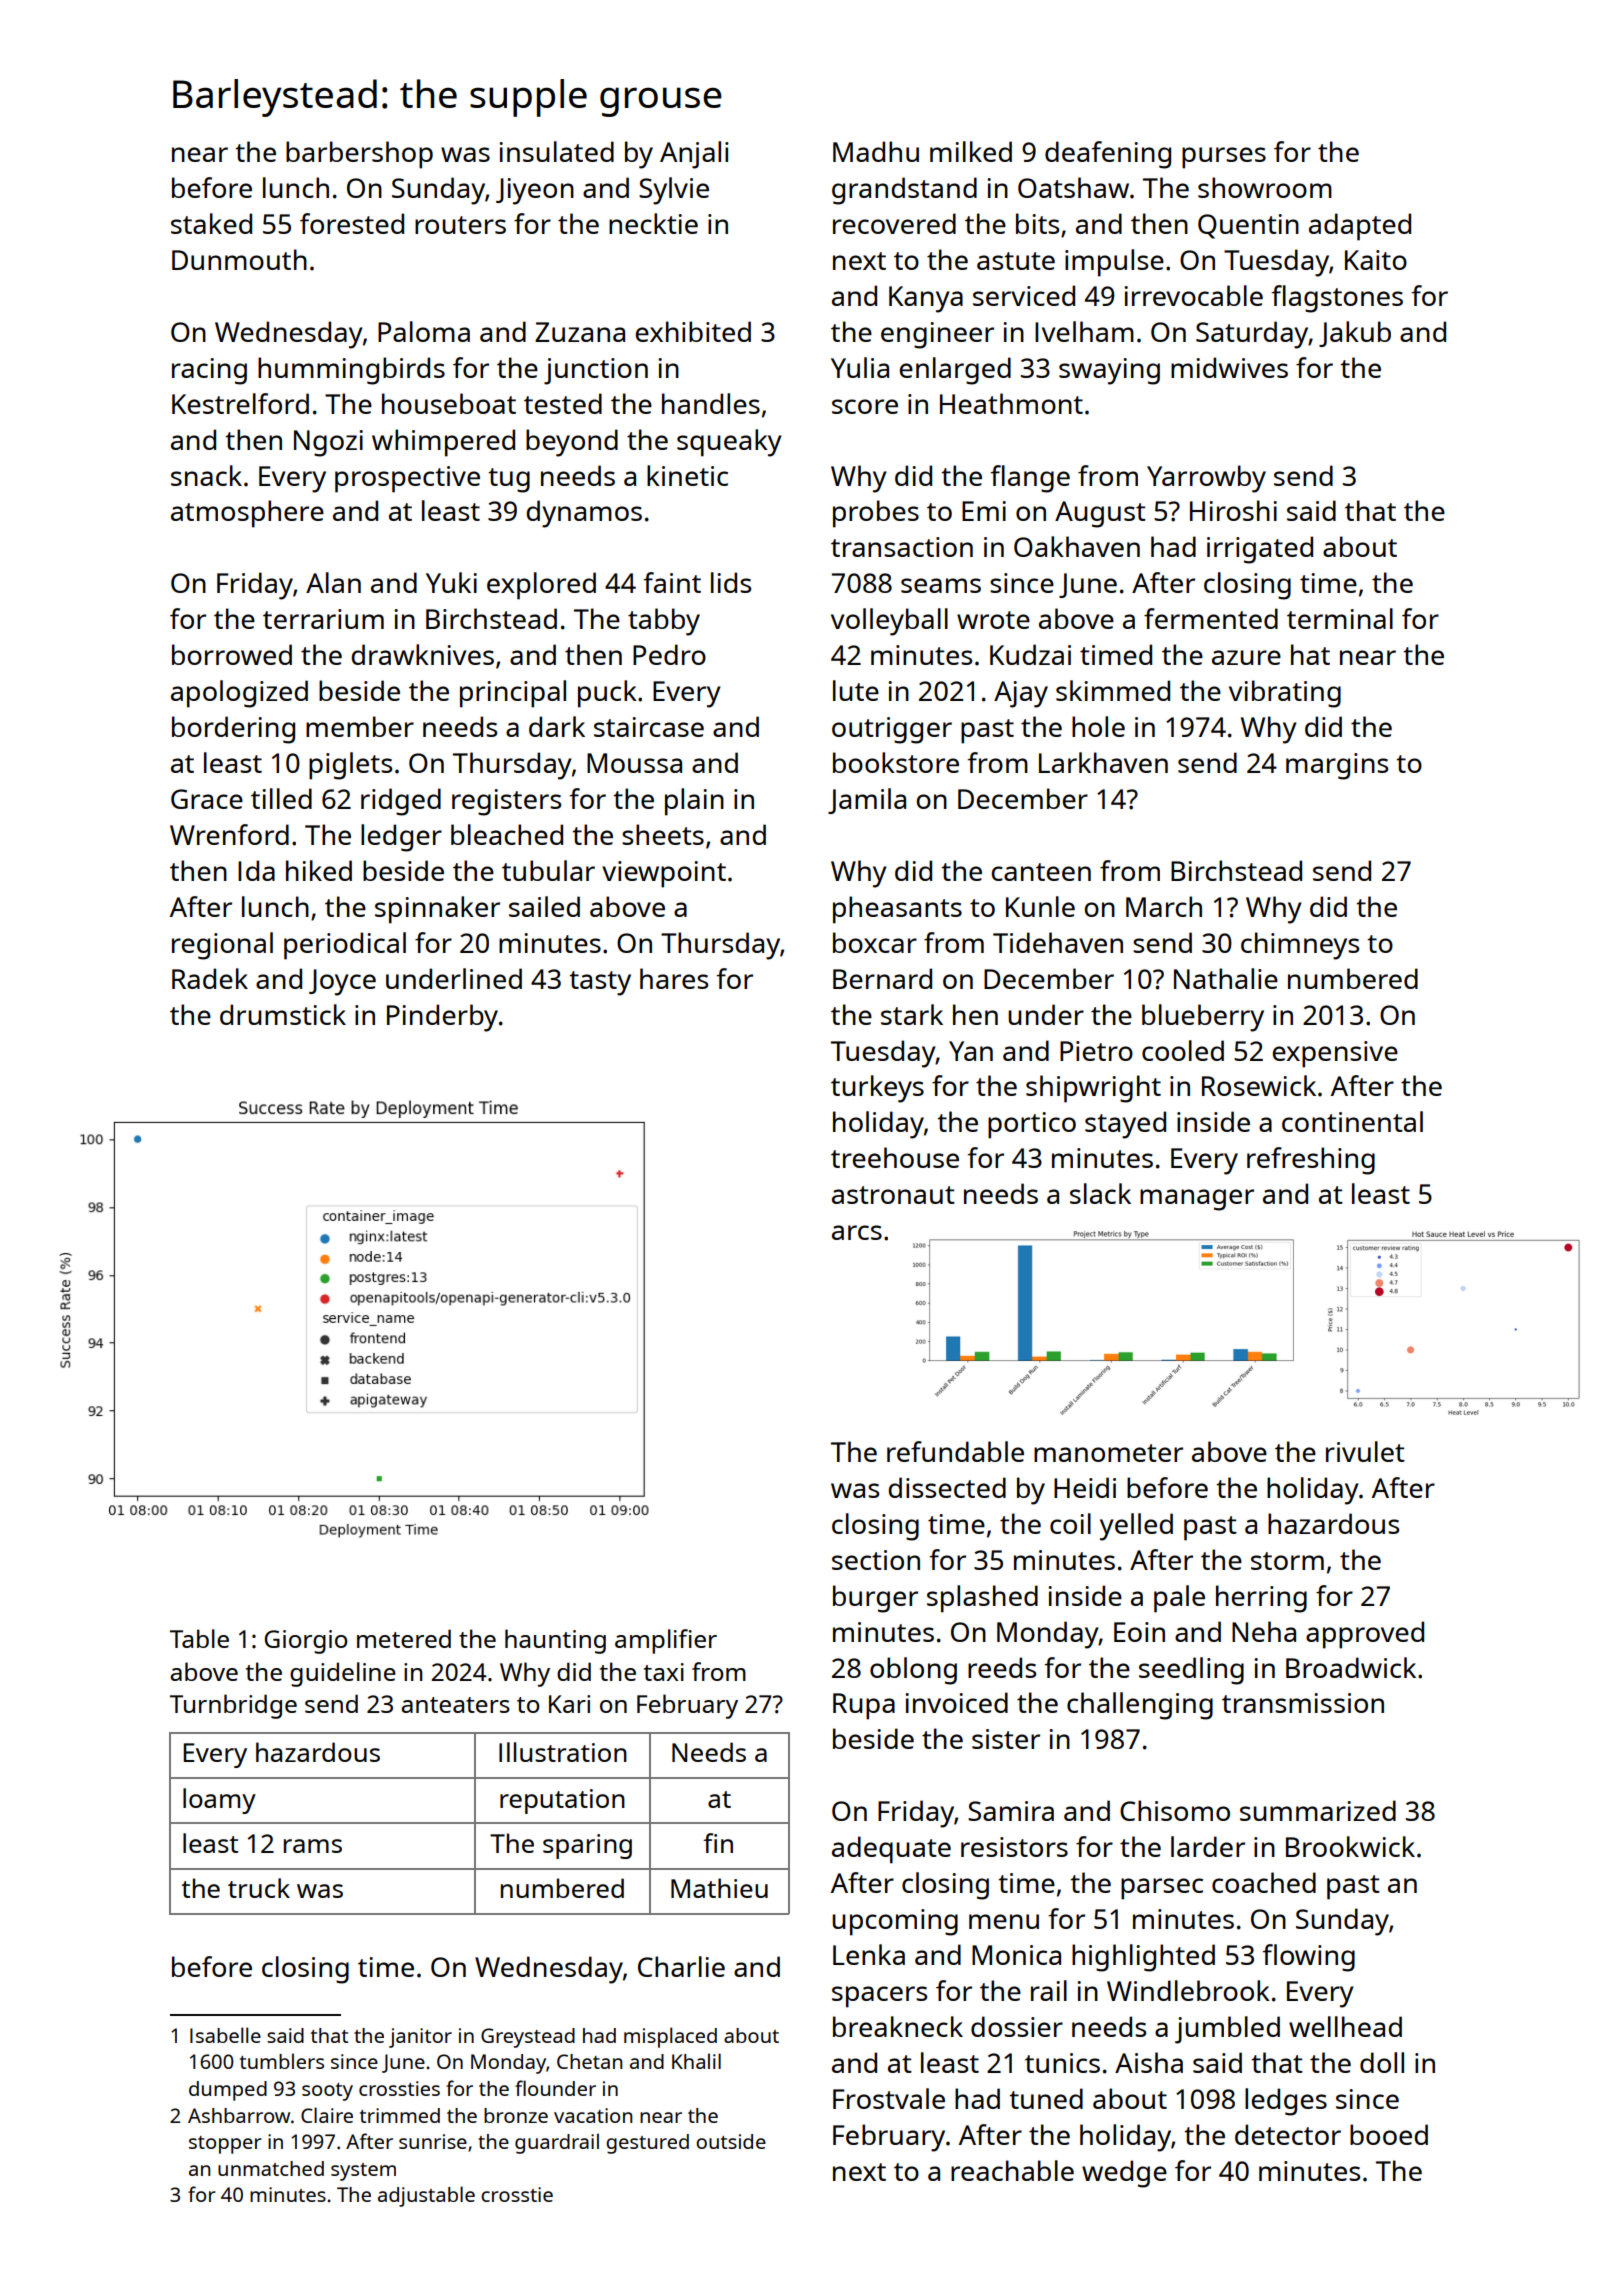 This image has height=2292, width=1620. I want to click on Madhu, so click(876, 151).
